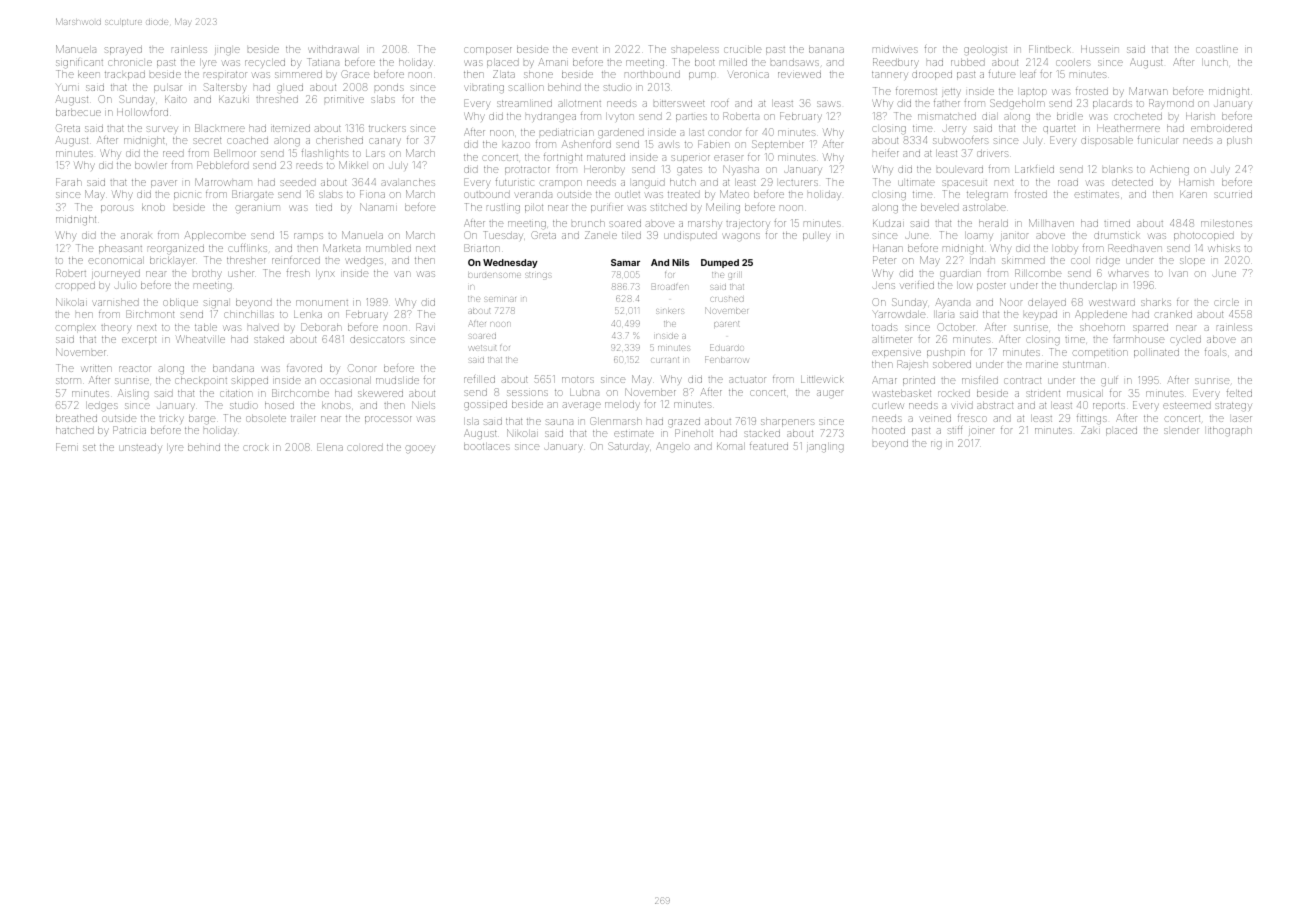 This screenshot has width=1308, height=924. What do you see at coordinates (298, 74) in the screenshot?
I see `simmered` at bounding box center [298, 74].
